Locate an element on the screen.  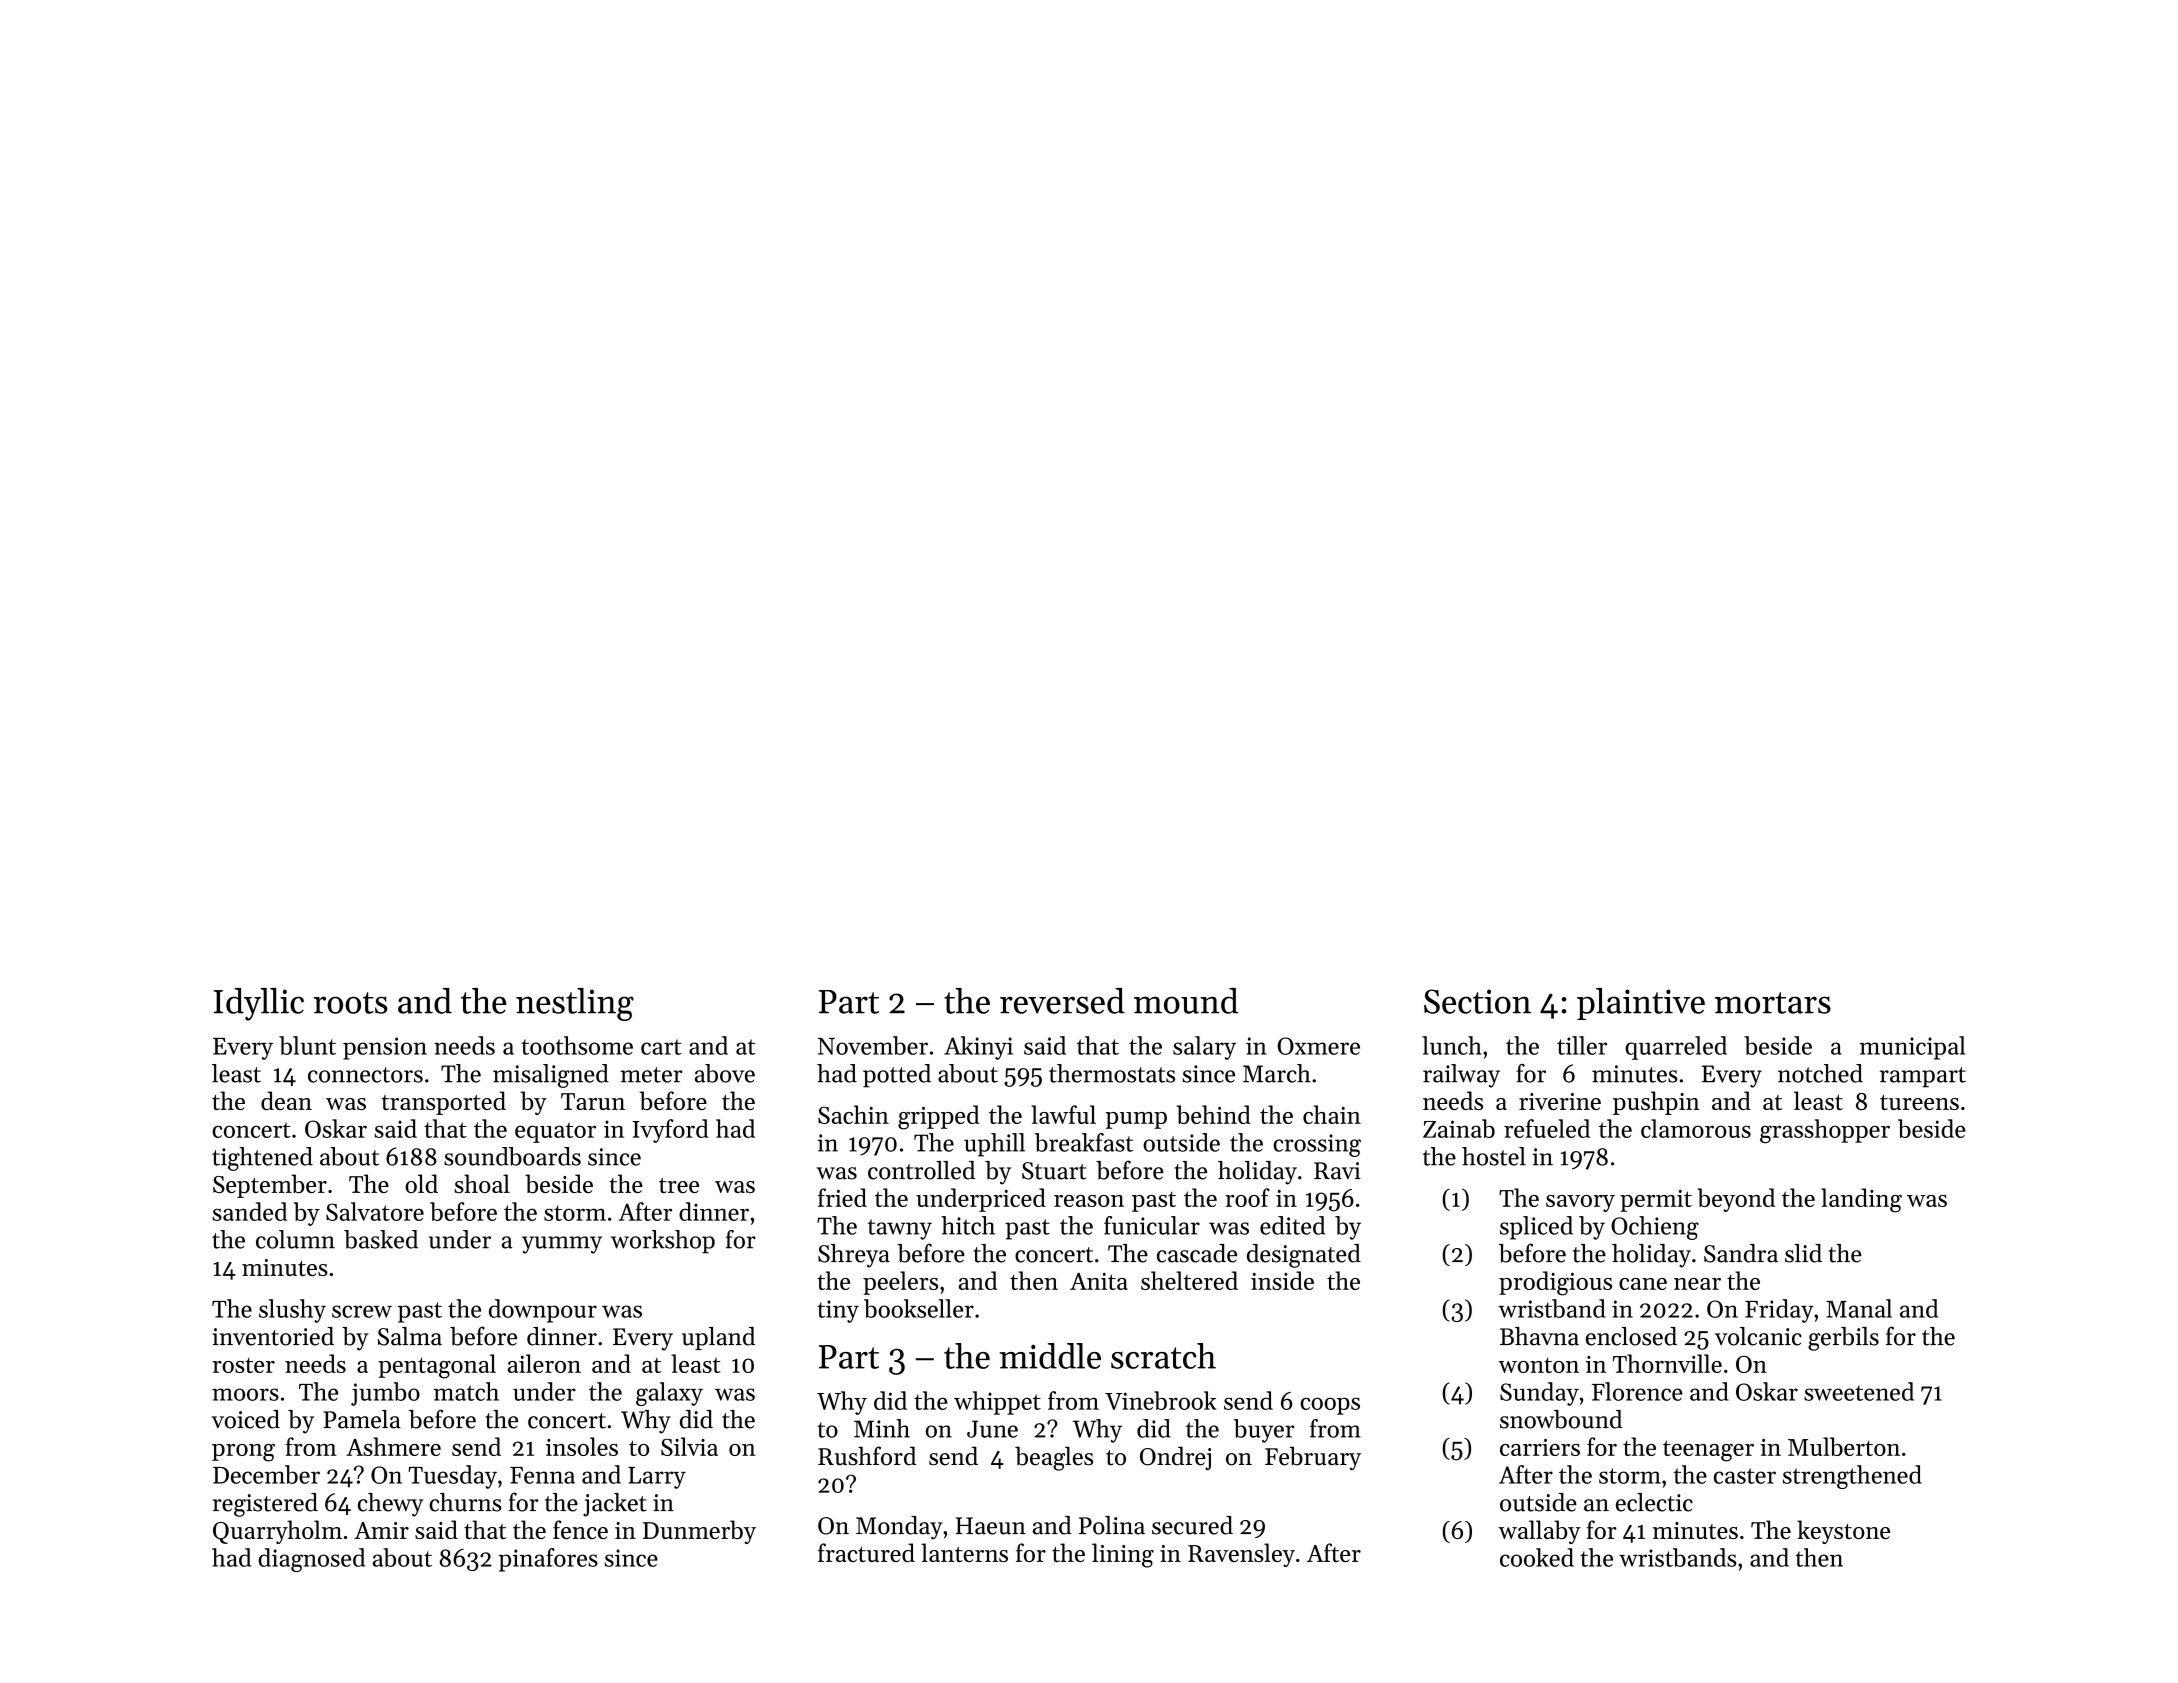
Stuart is located at coordinates (1054, 1171).
